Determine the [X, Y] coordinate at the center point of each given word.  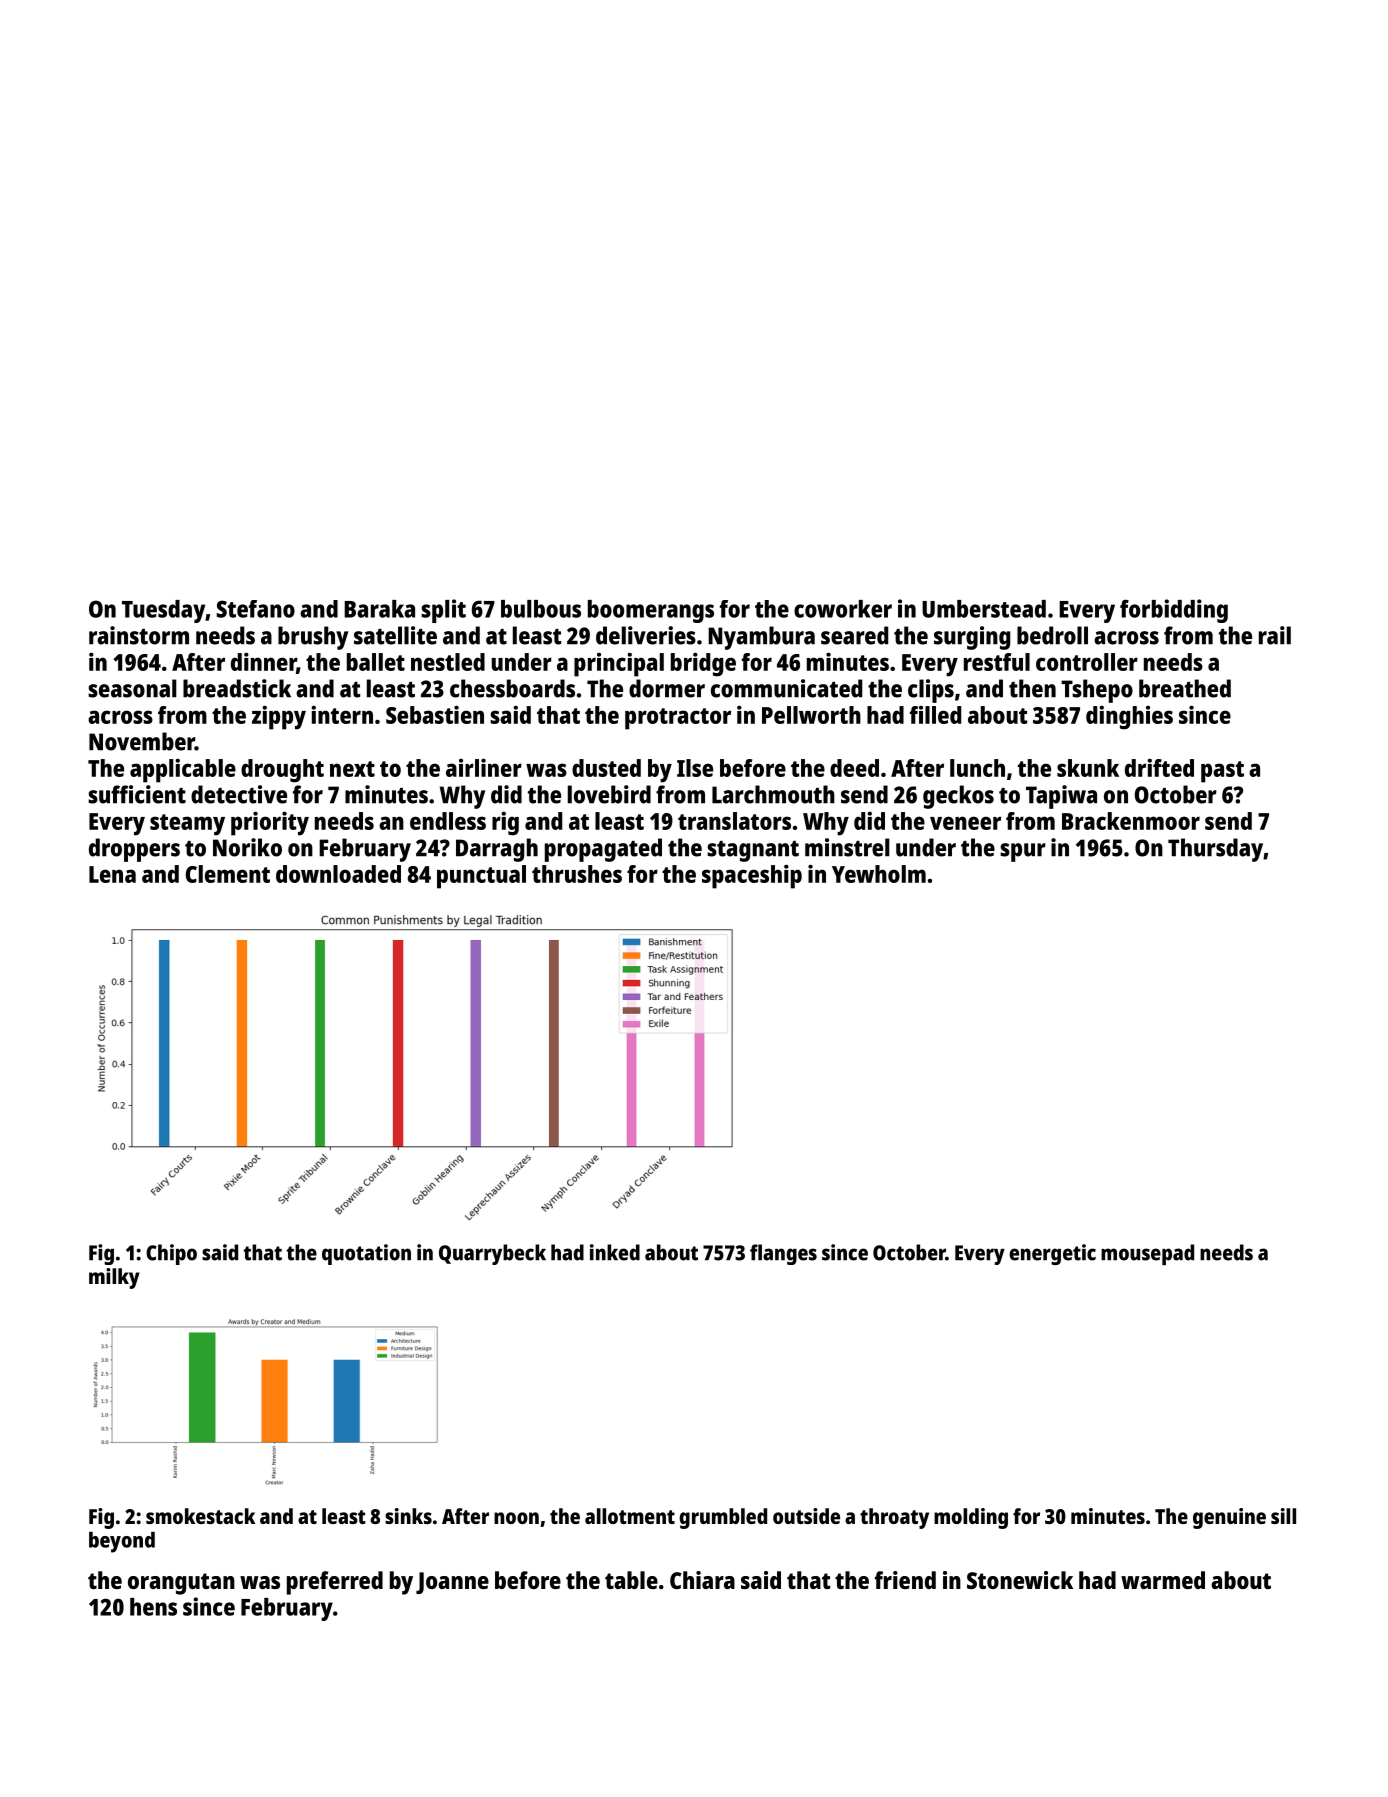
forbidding [1174, 611]
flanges [783, 1254]
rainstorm [139, 635]
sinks [408, 1516]
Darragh [497, 850]
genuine [1229, 1518]
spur [1023, 852]
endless [448, 821]
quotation [366, 1254]
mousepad [1147, 1254]
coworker [843, 609]
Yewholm [879, 874]
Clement [228, 874]
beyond [122, 1542]
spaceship [752, 876]
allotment [630, 1516]
